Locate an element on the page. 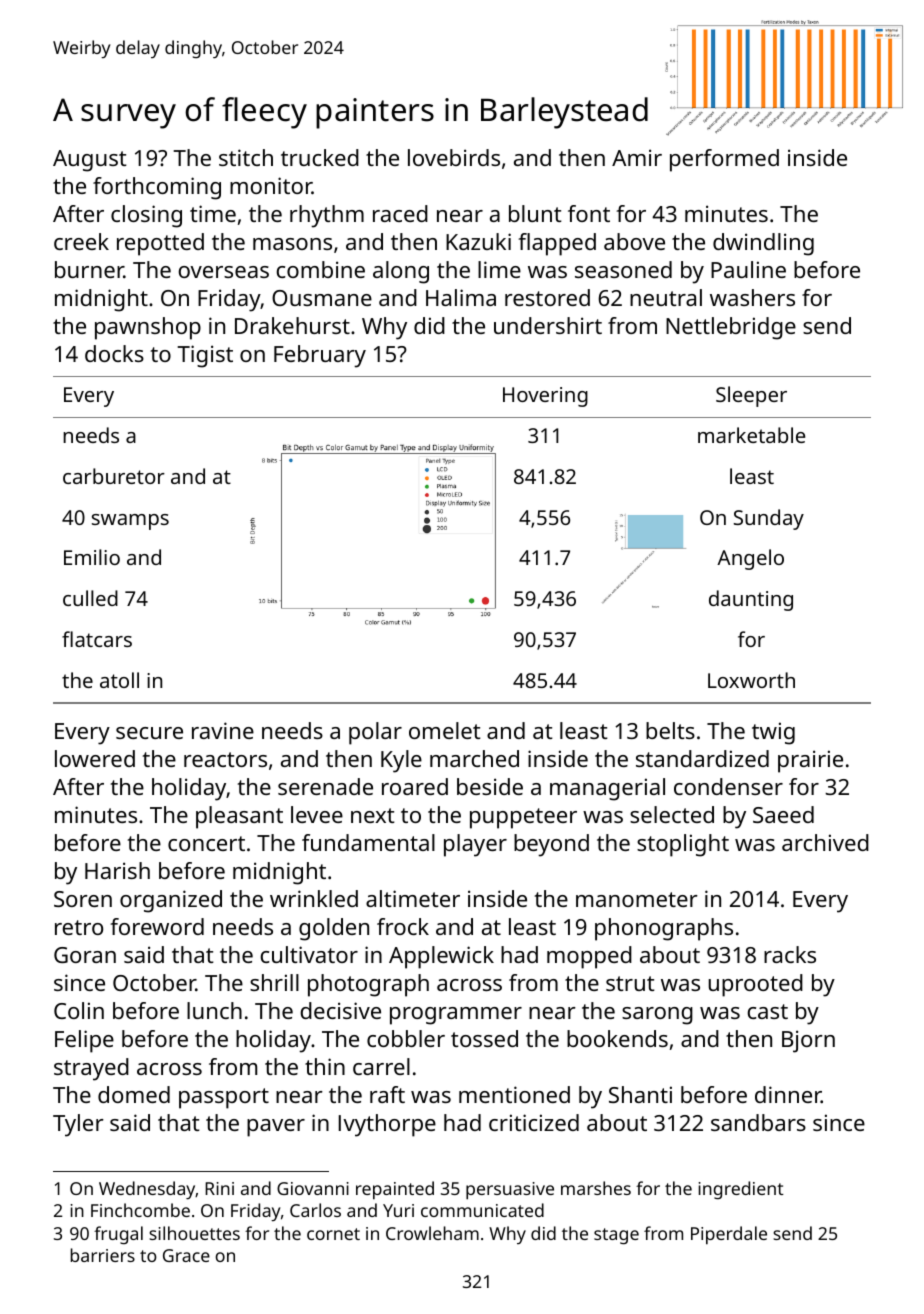 This document has height=1314, width=924. daunting is located at coordinates (751, 600).
